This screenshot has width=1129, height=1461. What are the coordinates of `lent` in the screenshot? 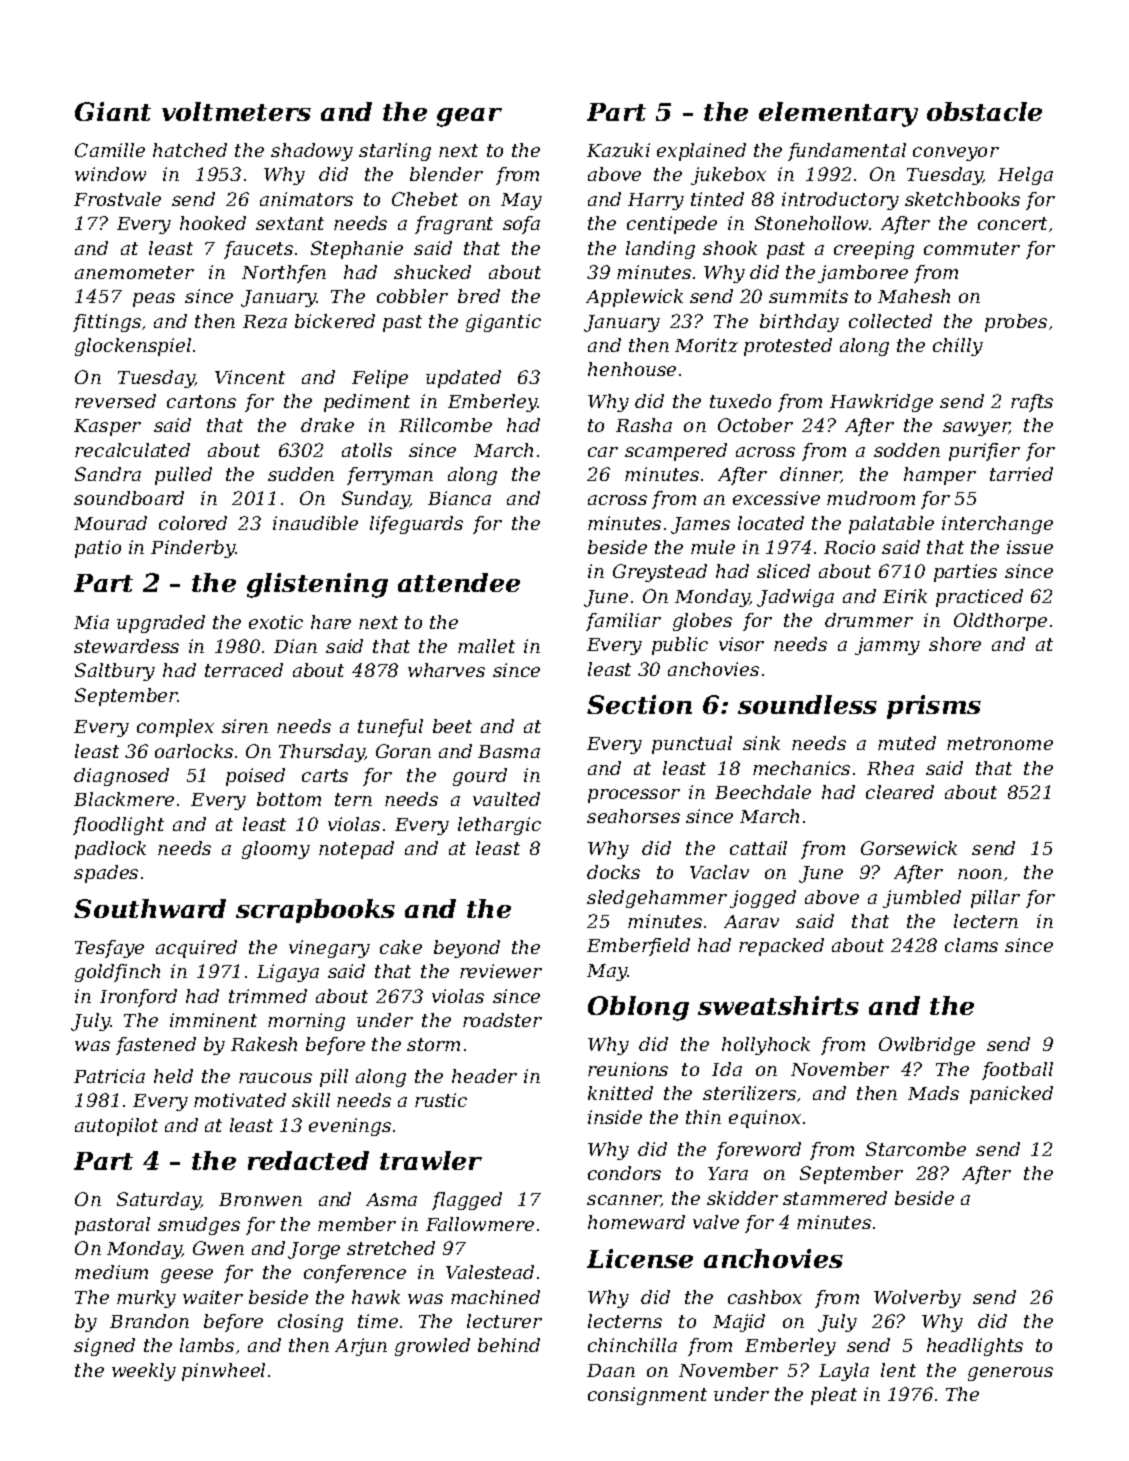 It's located at (898, 1370).
